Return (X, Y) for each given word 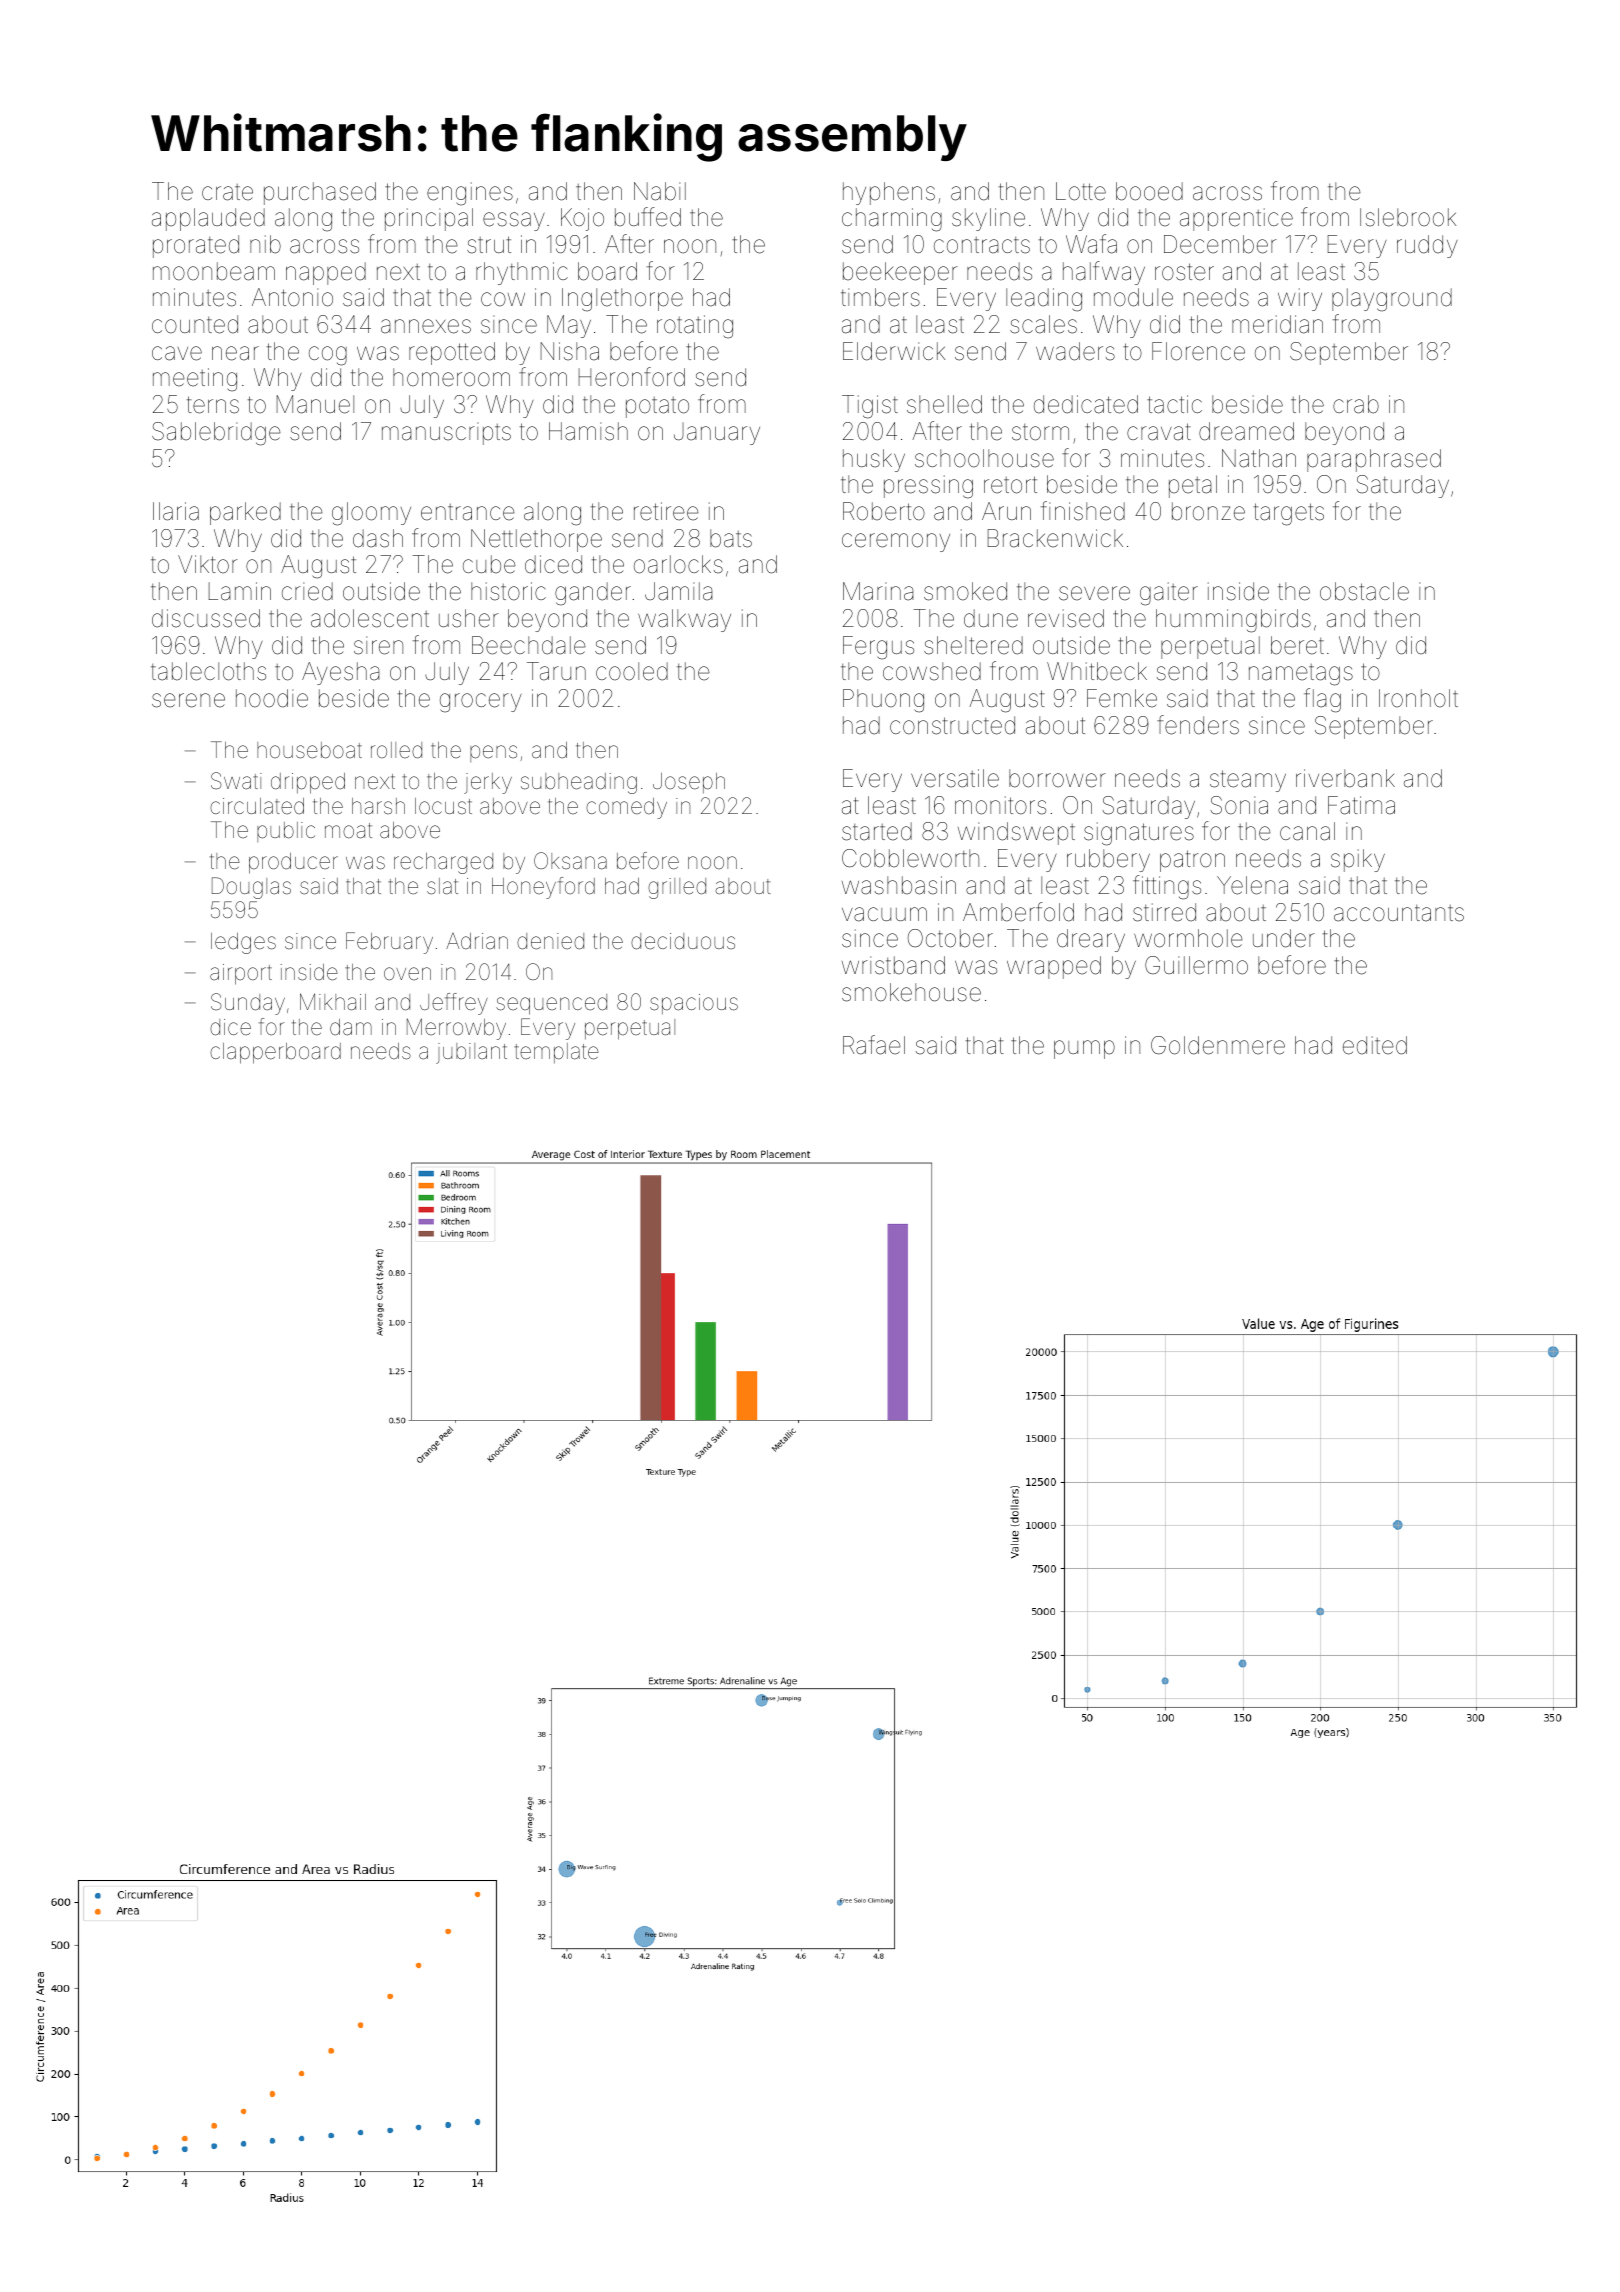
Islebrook (1408, 217)
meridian (1277, 324)
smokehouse (911, 992)
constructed (952, 725)
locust (443, 806)
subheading (579, 783)
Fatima (1361, 805)
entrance (468, 512)
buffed (648, 217)
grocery (481, 703)
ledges (243, 943)
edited (1375, 1045)
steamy (1248, 781)
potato (657, 407)
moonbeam (214, 271)
